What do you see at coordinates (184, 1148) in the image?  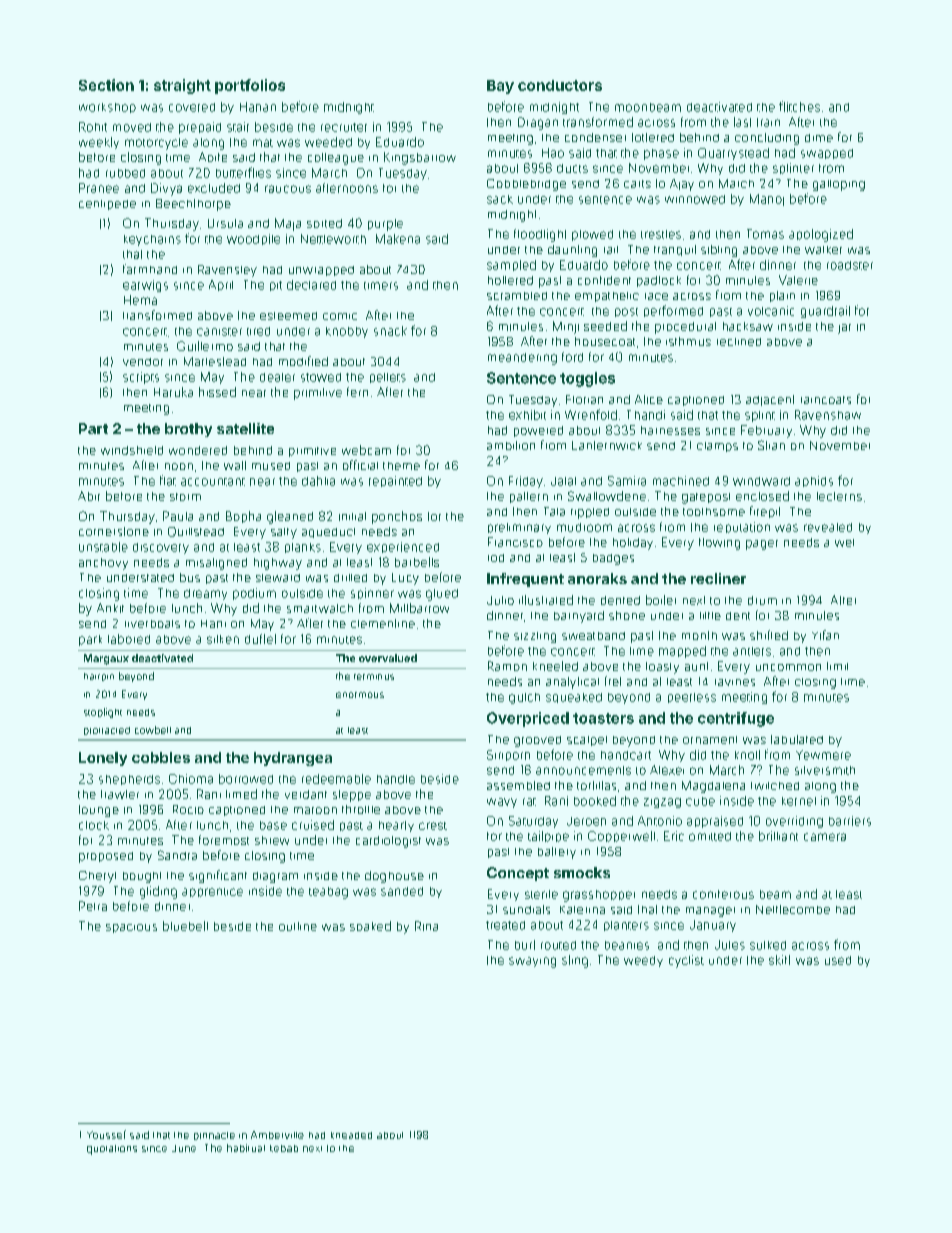 I see `June` at bounding box center [184, 1148].
